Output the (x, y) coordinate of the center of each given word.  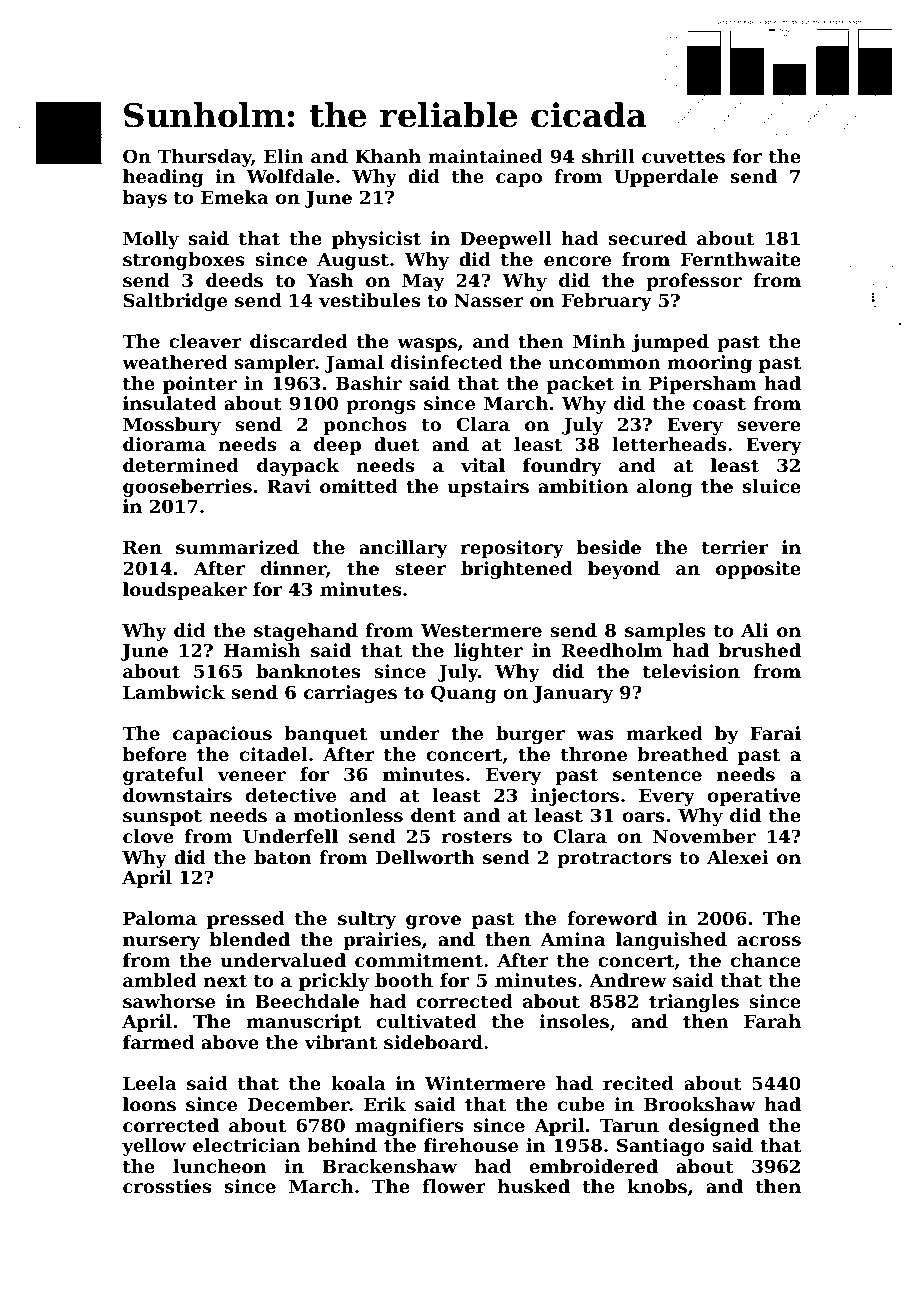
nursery (161, 943)
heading (163, 178)
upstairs (488, 488)
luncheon (219, 1166)
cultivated (427, 1021)
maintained (485, 156)
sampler (275, 364)
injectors (575, 797)
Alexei (737, 857)
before (155, 754)
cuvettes (683, 156)
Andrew (628, 980)
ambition (583, 486)
